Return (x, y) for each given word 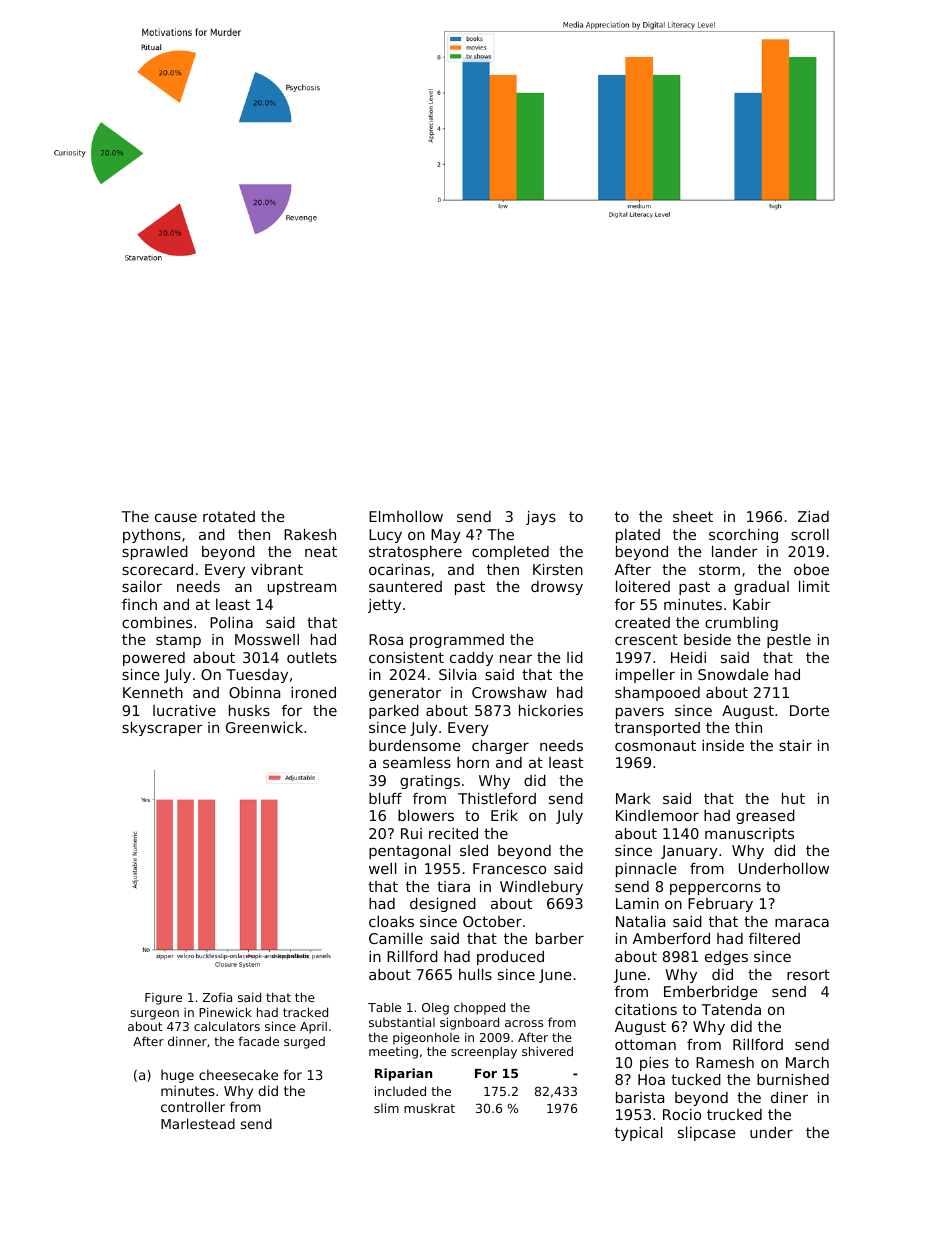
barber (560, 938)
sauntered (405, 586)
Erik (504, 815)
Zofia (217, 997)
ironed (313, 692)
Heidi (688, 657)
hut (793, 798)
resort (808, 974)
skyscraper (162, 729)
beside (707, 639)
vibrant (277, 569)
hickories (551, 710)
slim (386, 1108)
